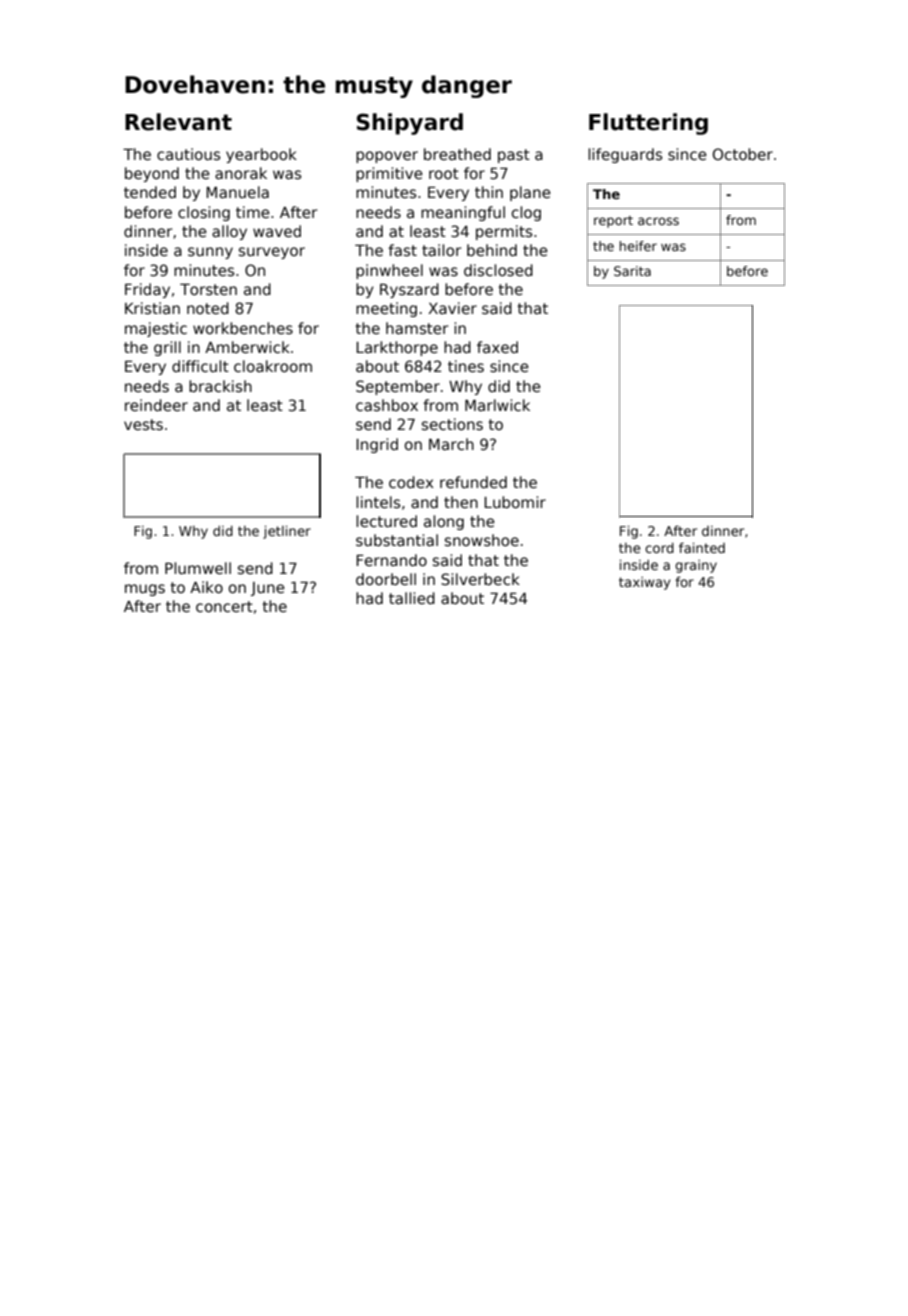 This screenshot has height=1316, width=908. What do you see at coordinates (410, 124) in the screenshot?
I see `Shipyard` at bounding box center [410, 124].
